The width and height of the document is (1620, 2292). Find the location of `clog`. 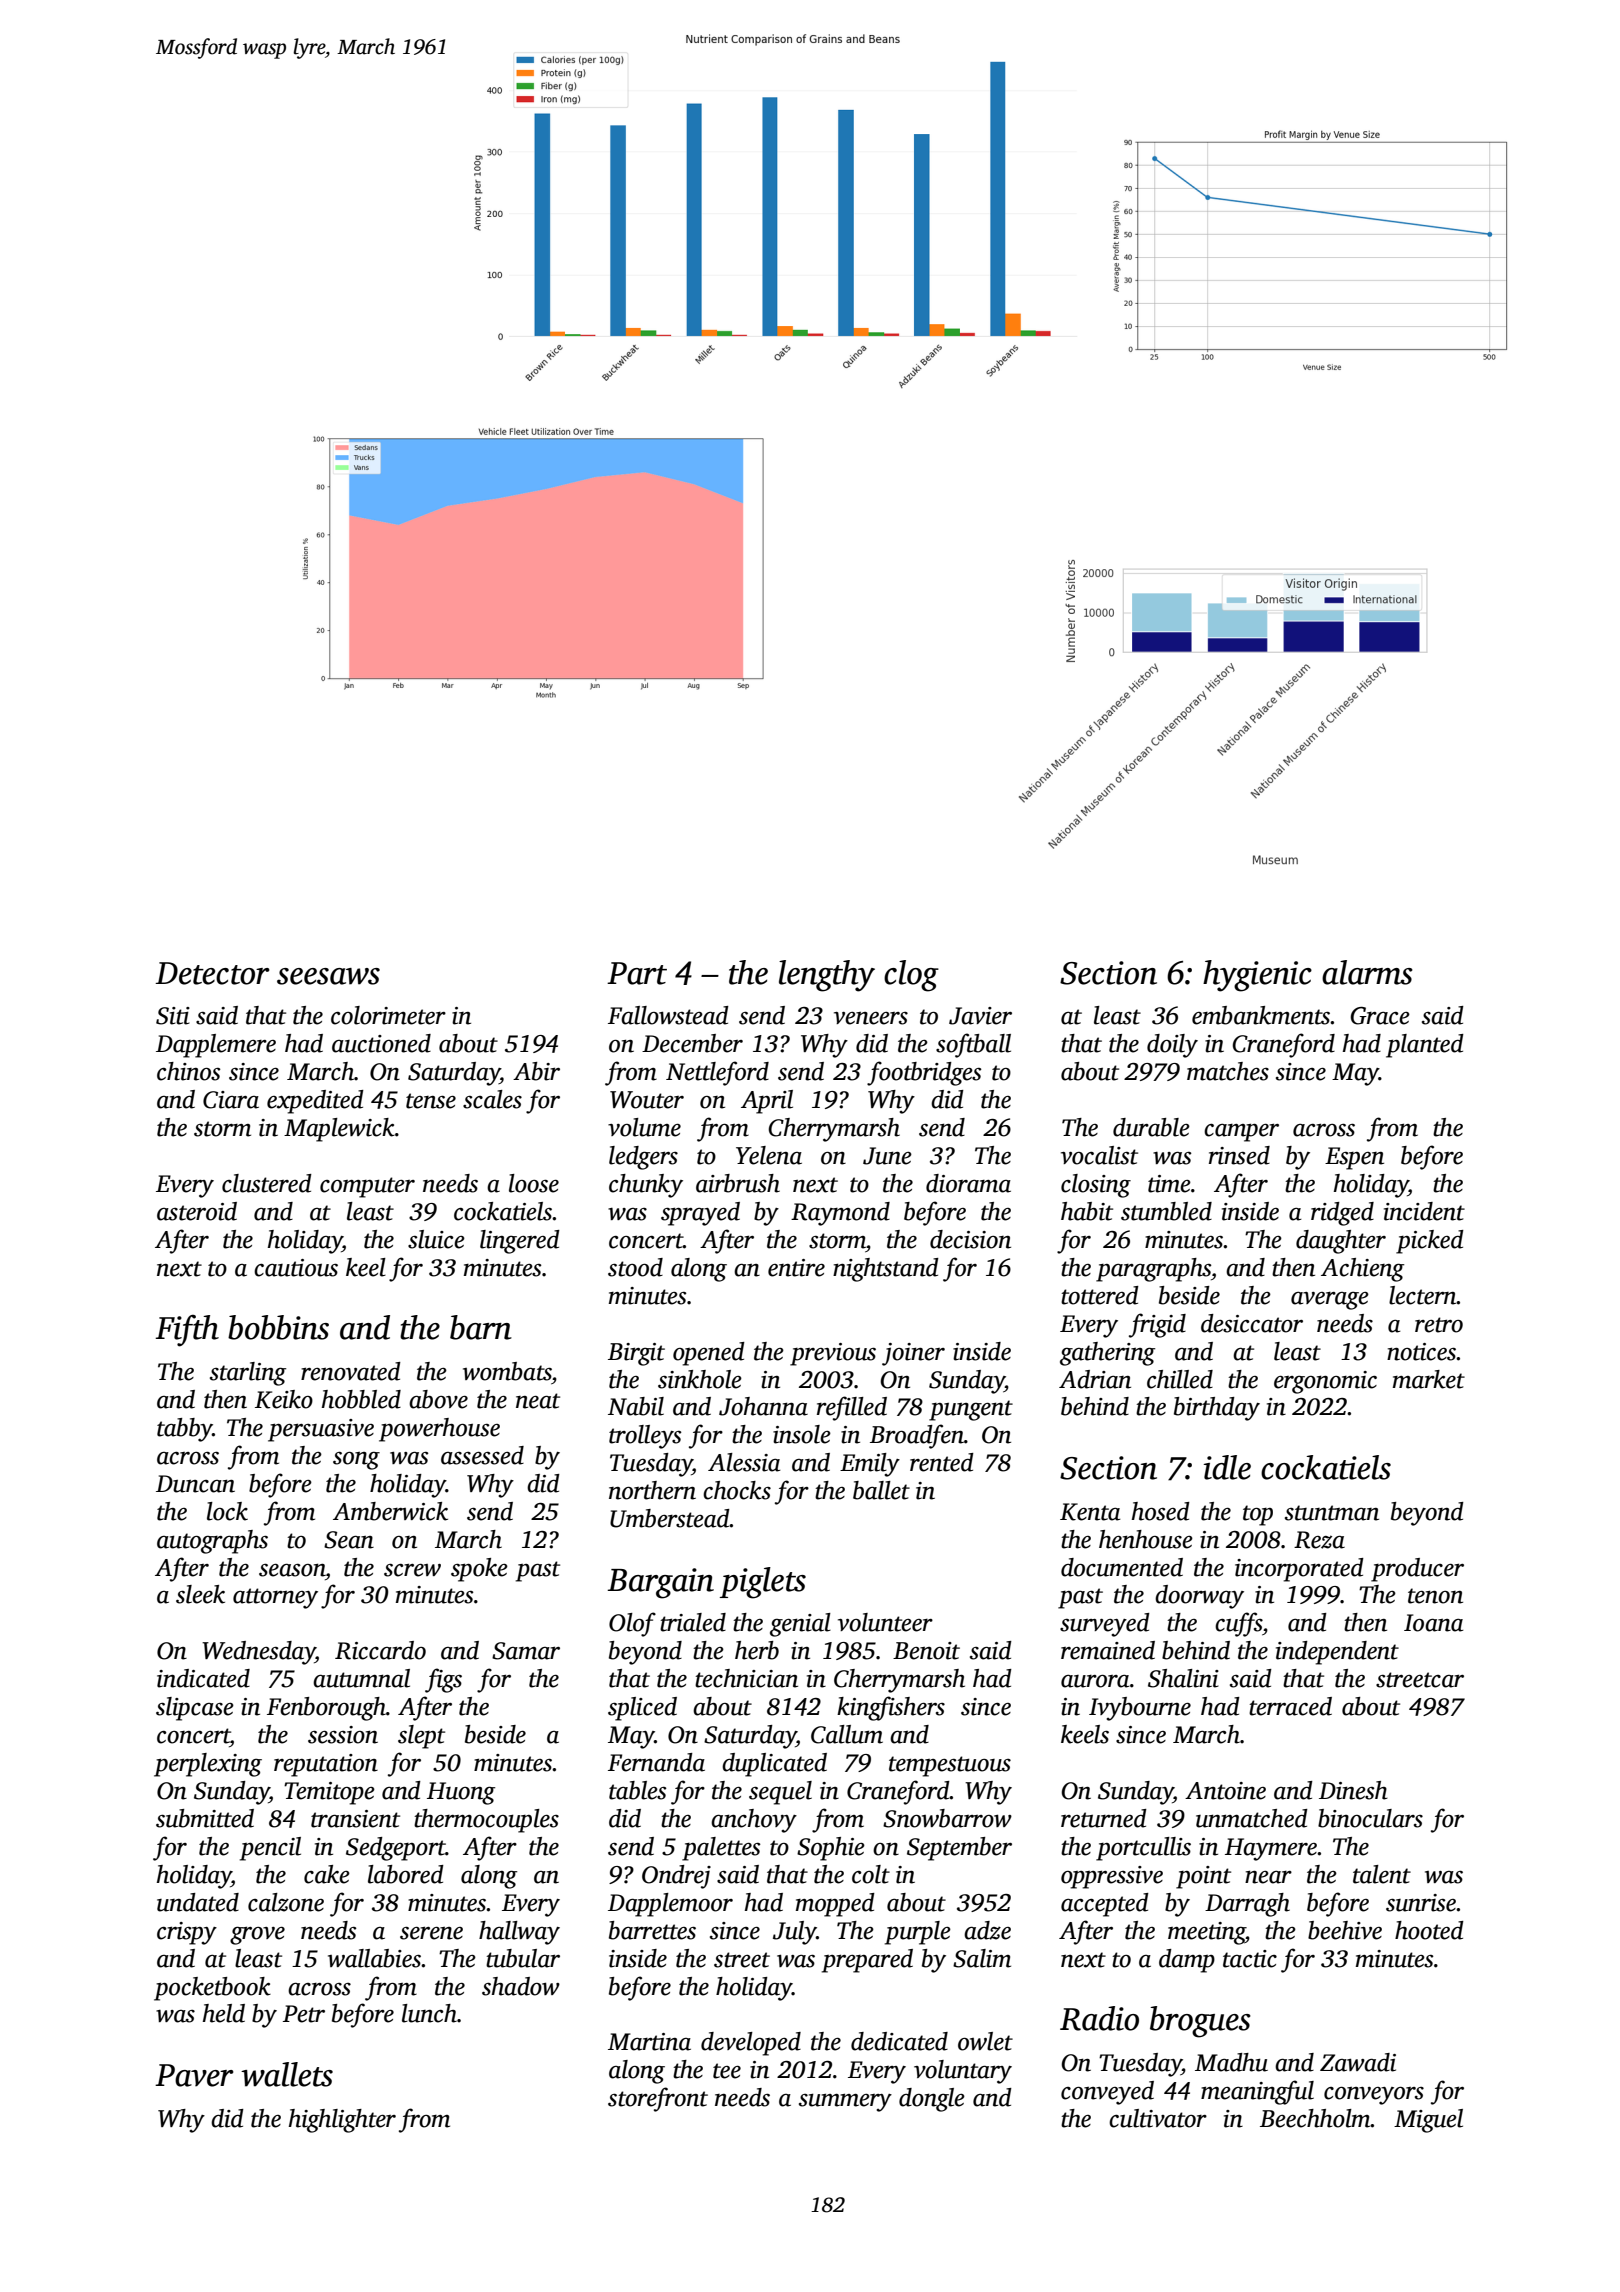

clog is located at coordinates (911, 976).
